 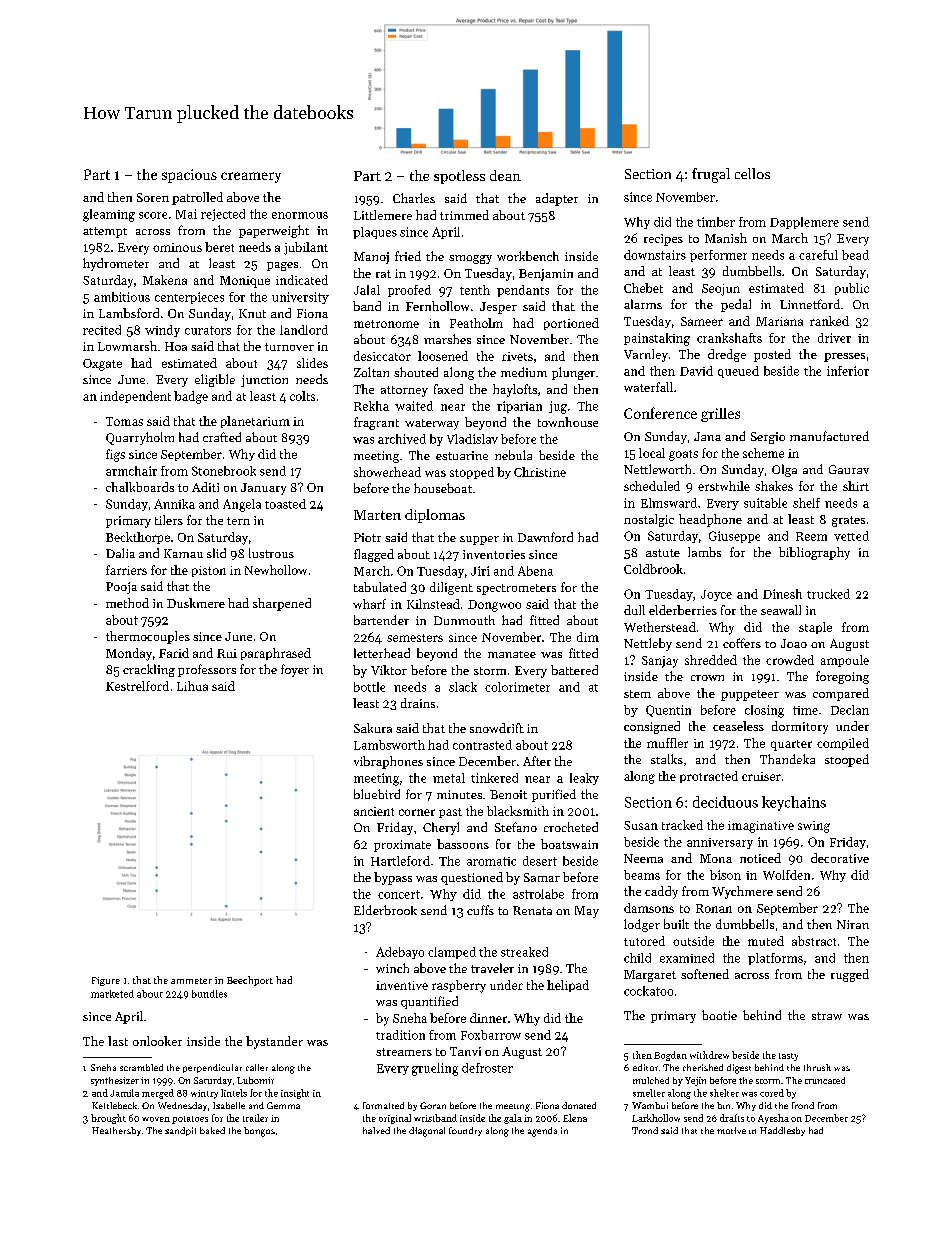 I want to click on spacious, so click(x=189, y=176).
